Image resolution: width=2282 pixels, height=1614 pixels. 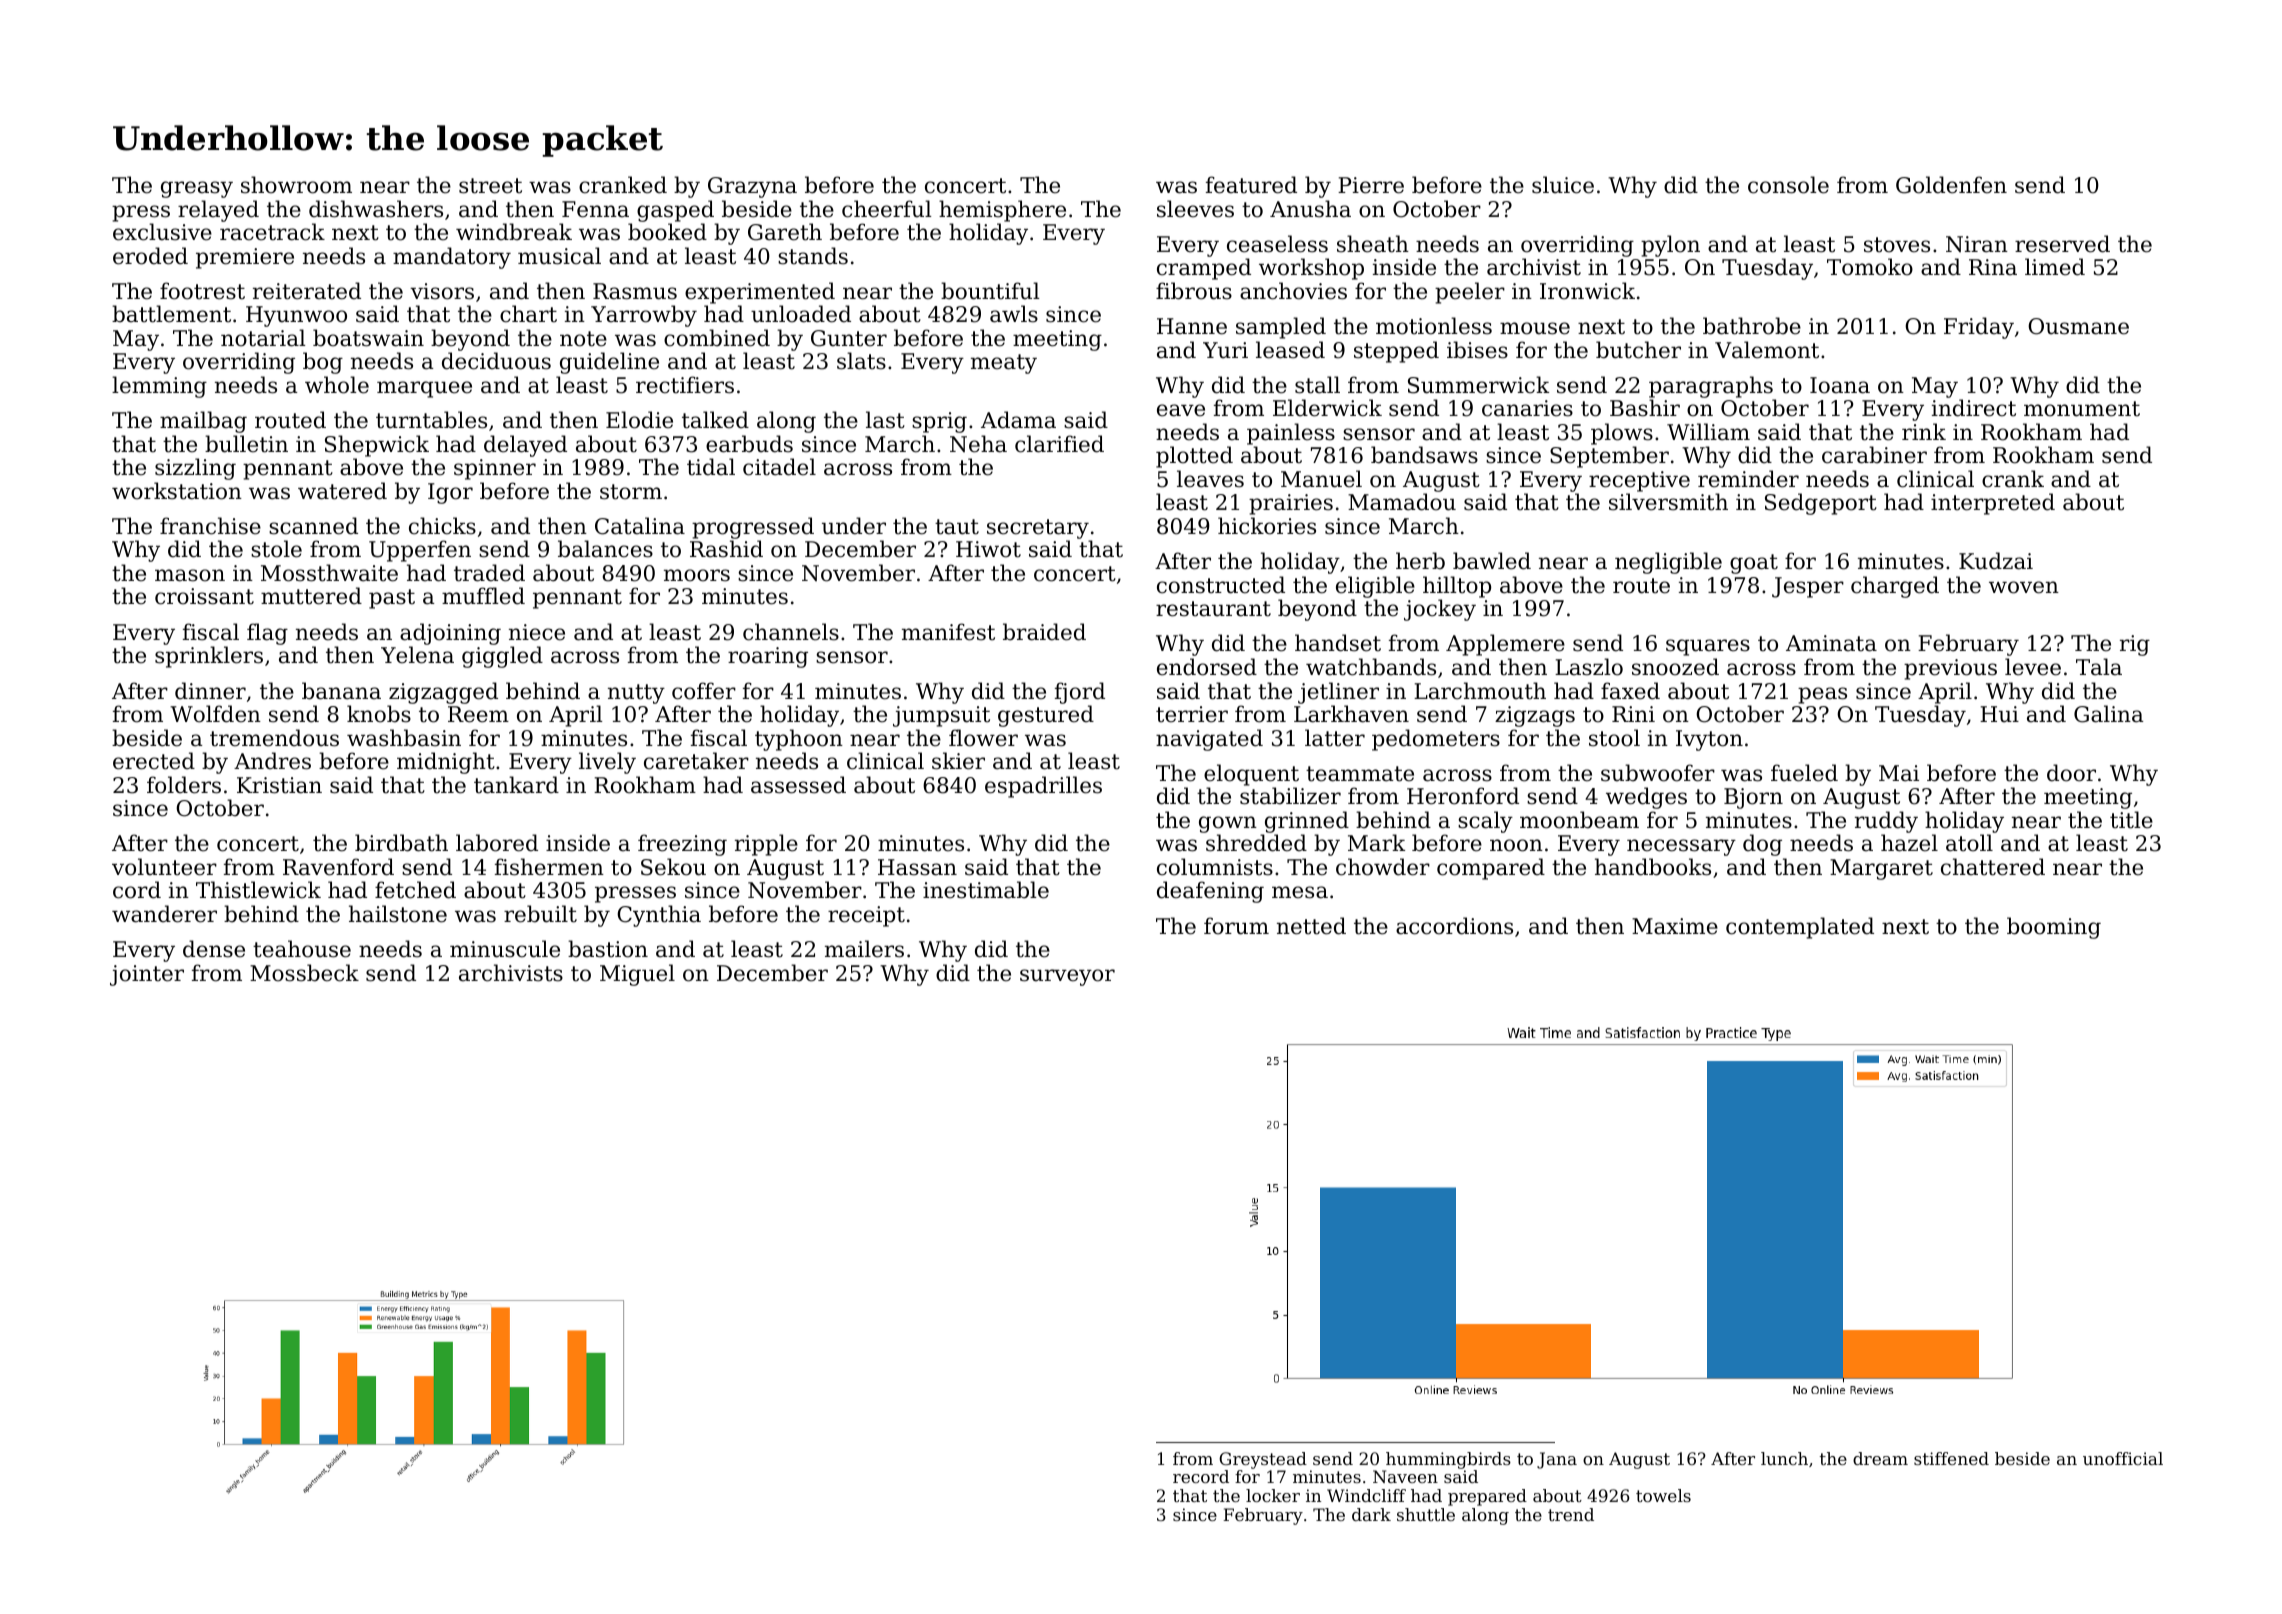 I want to click on spinner, so click(x=495, y=469).
